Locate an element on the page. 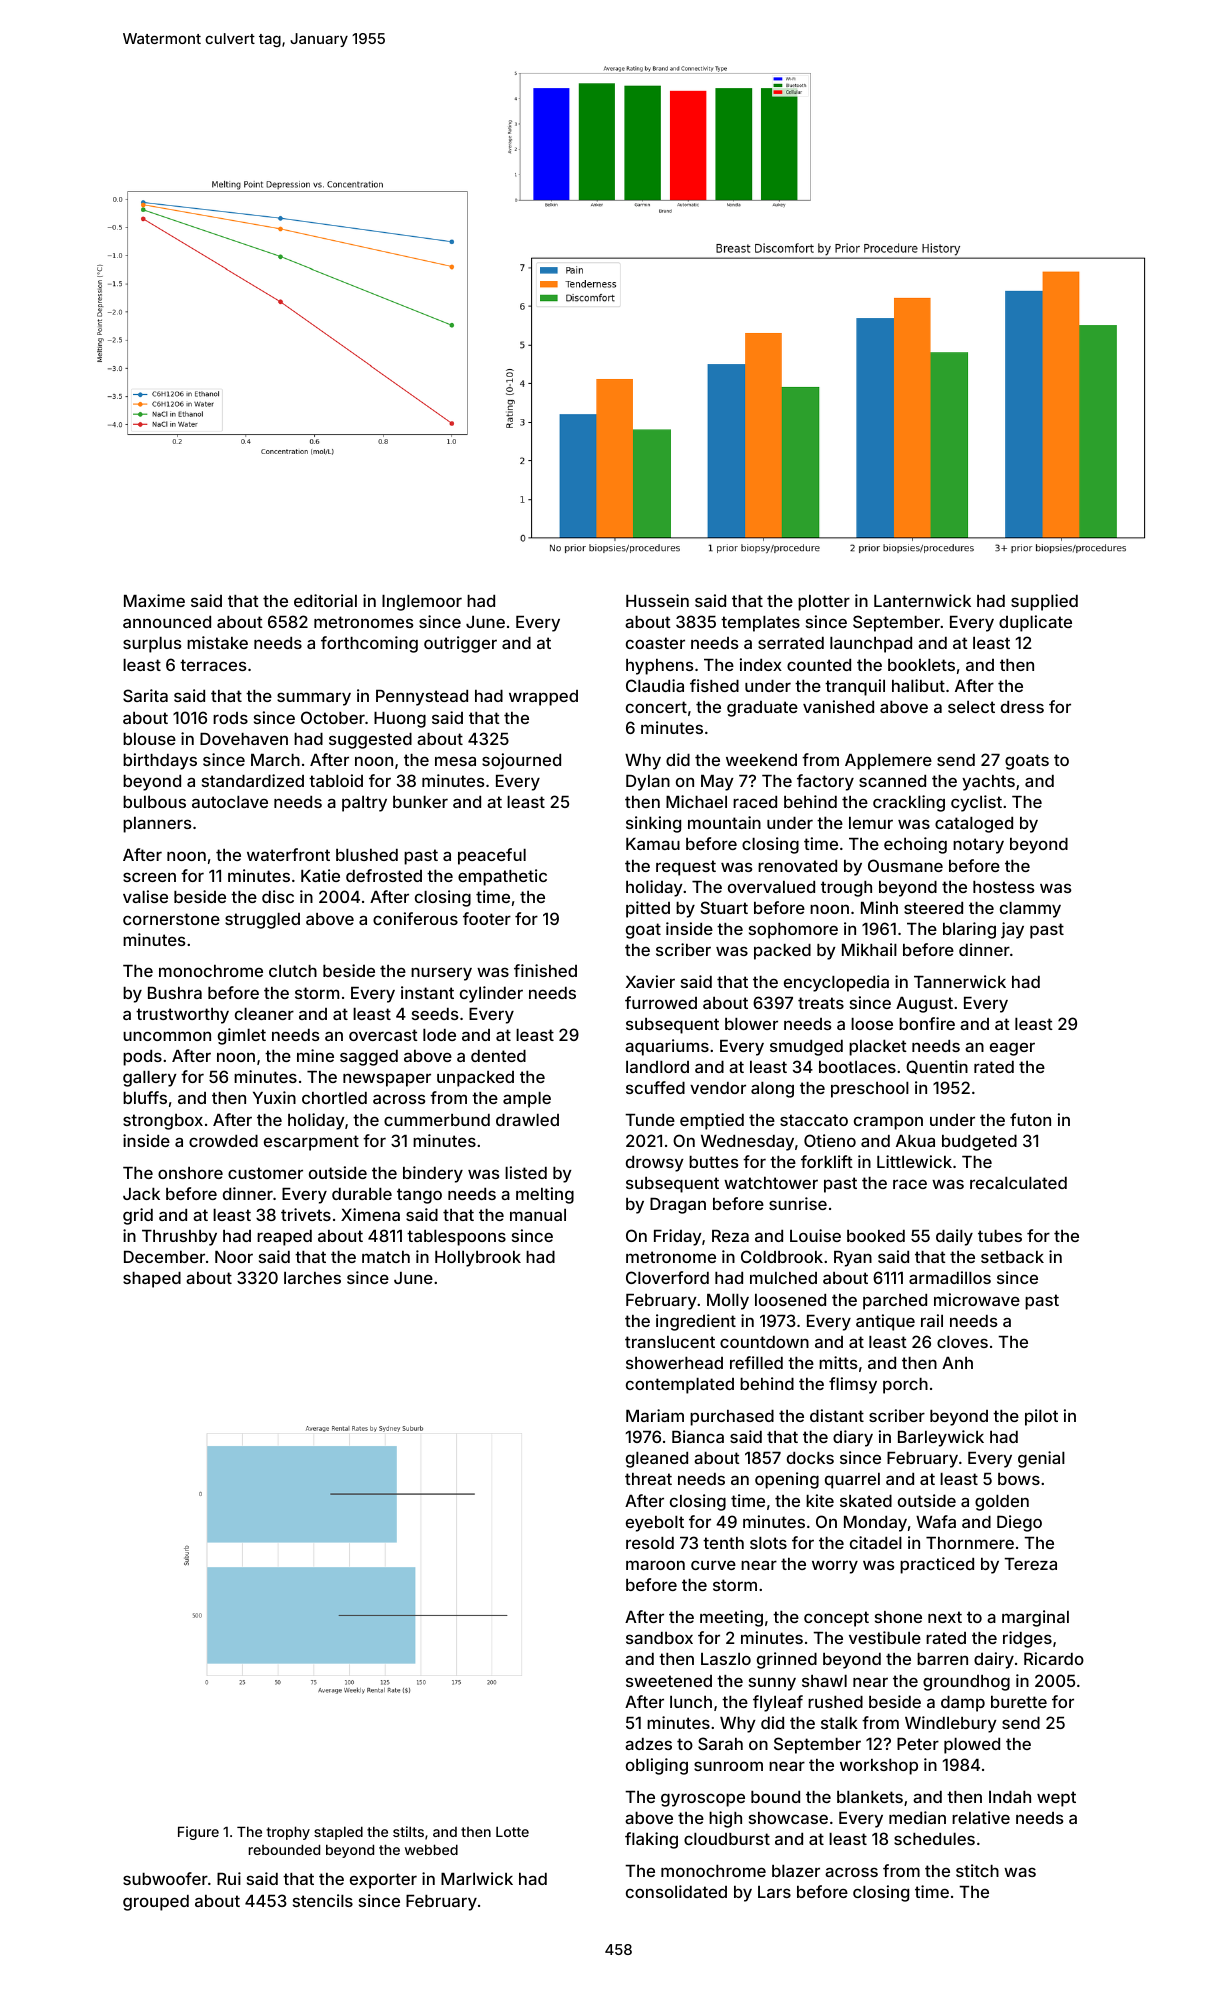 This page has width=1209, height=1992. Maxime is located at coordinates (154, 600).
